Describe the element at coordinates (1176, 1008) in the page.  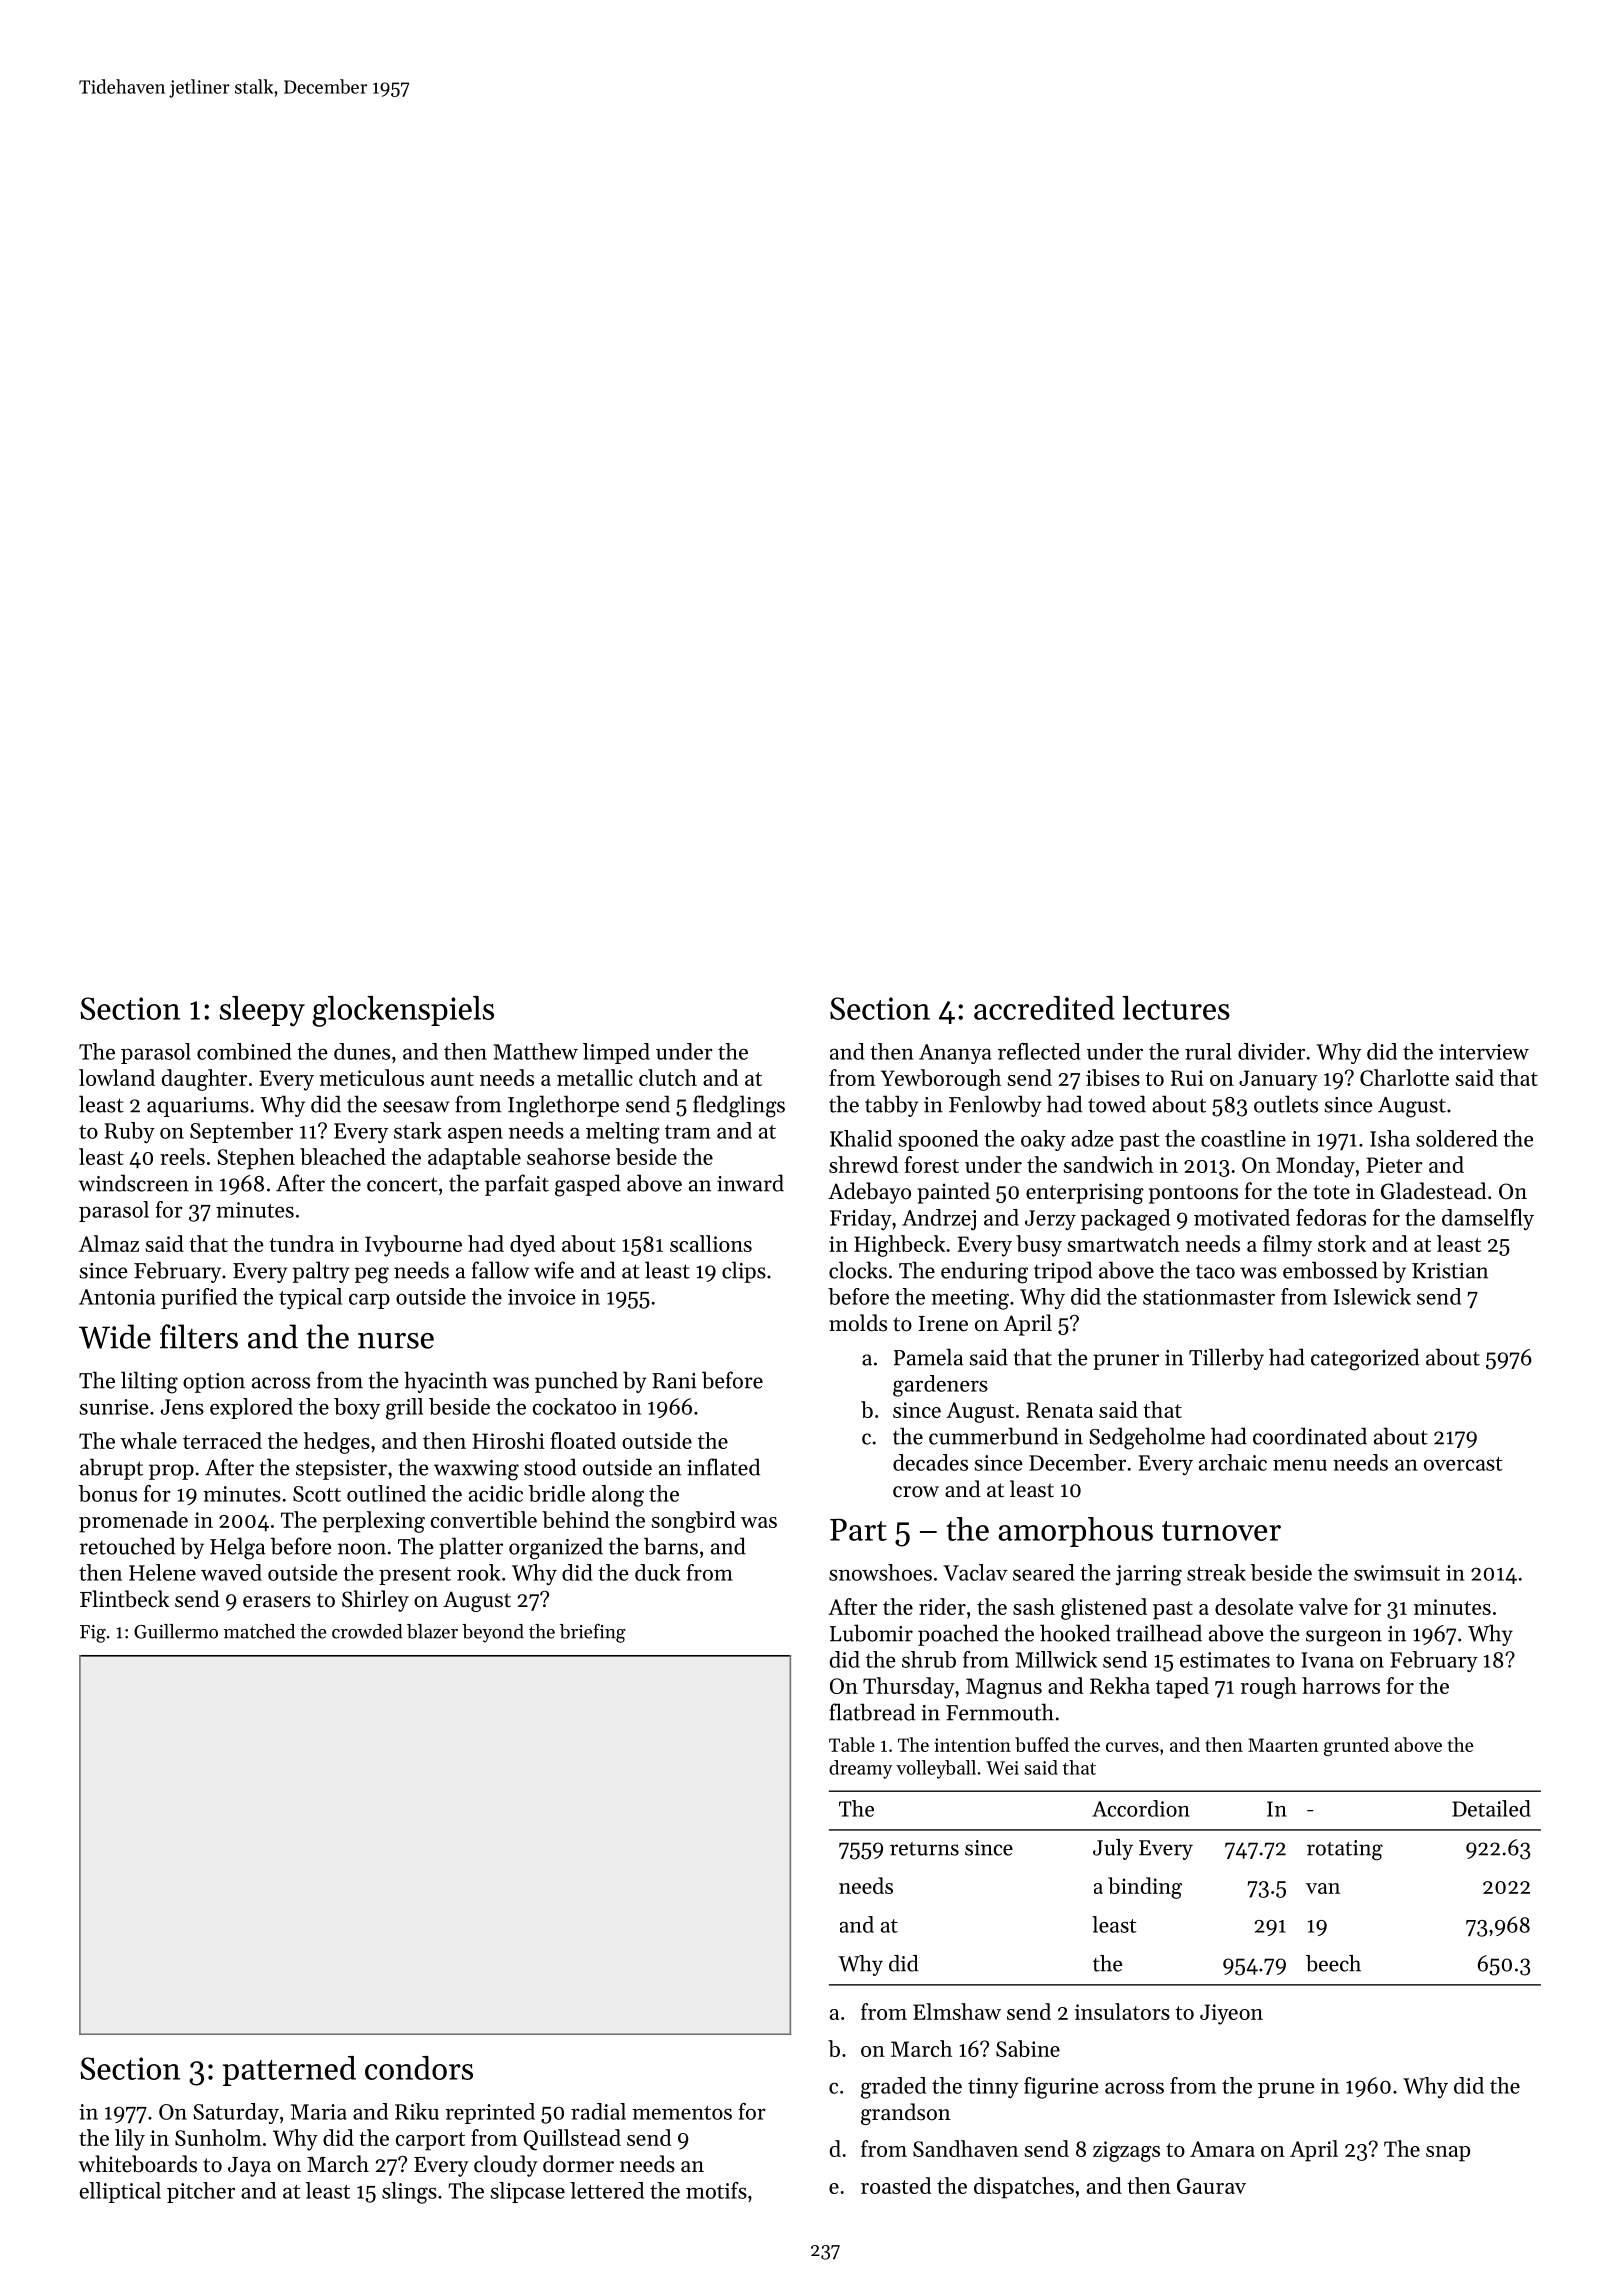
I see `lectures` at that location.
